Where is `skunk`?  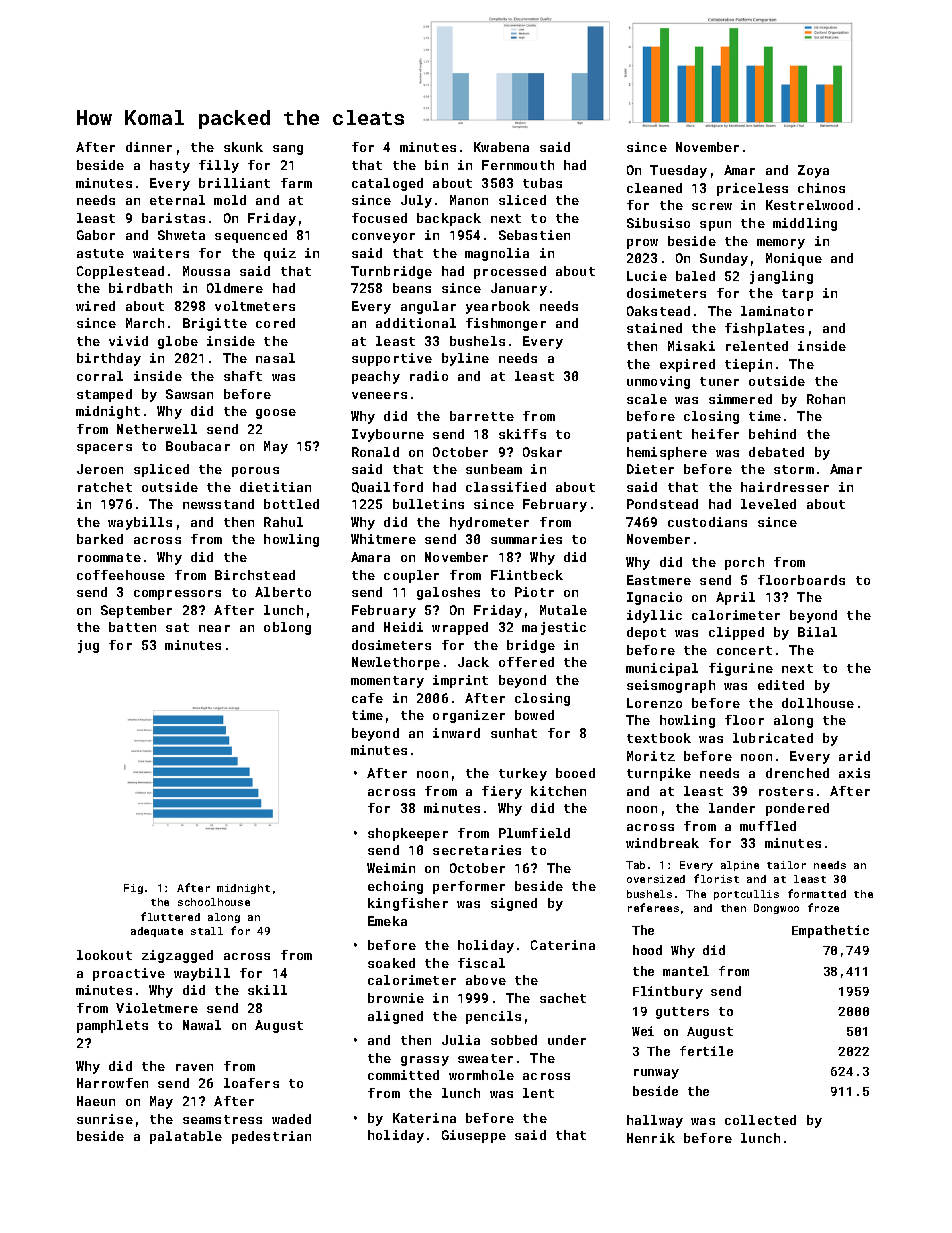 skunk is located at coordinates (243, 147).
